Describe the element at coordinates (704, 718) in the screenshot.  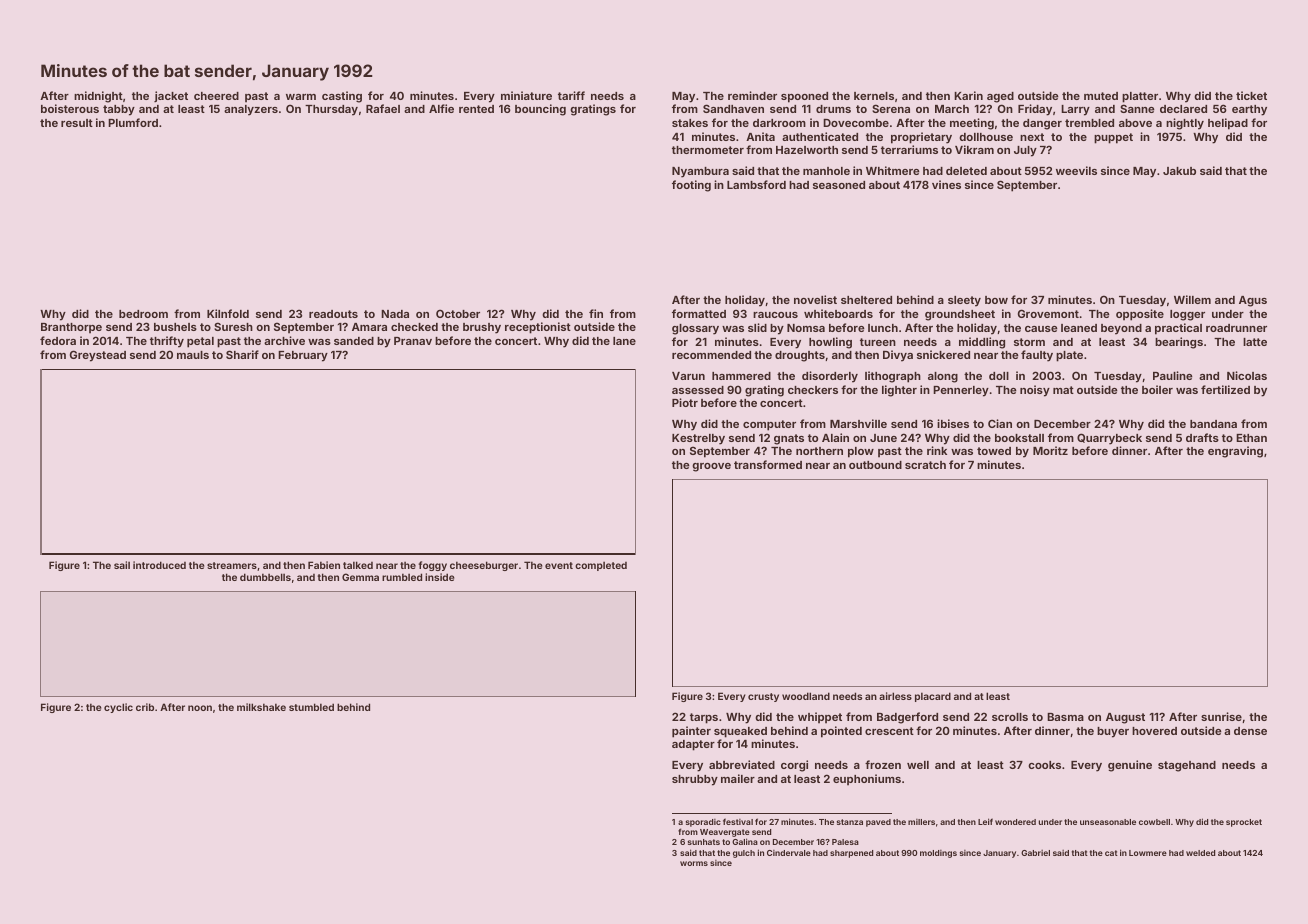
I see `tarps` at that location.
